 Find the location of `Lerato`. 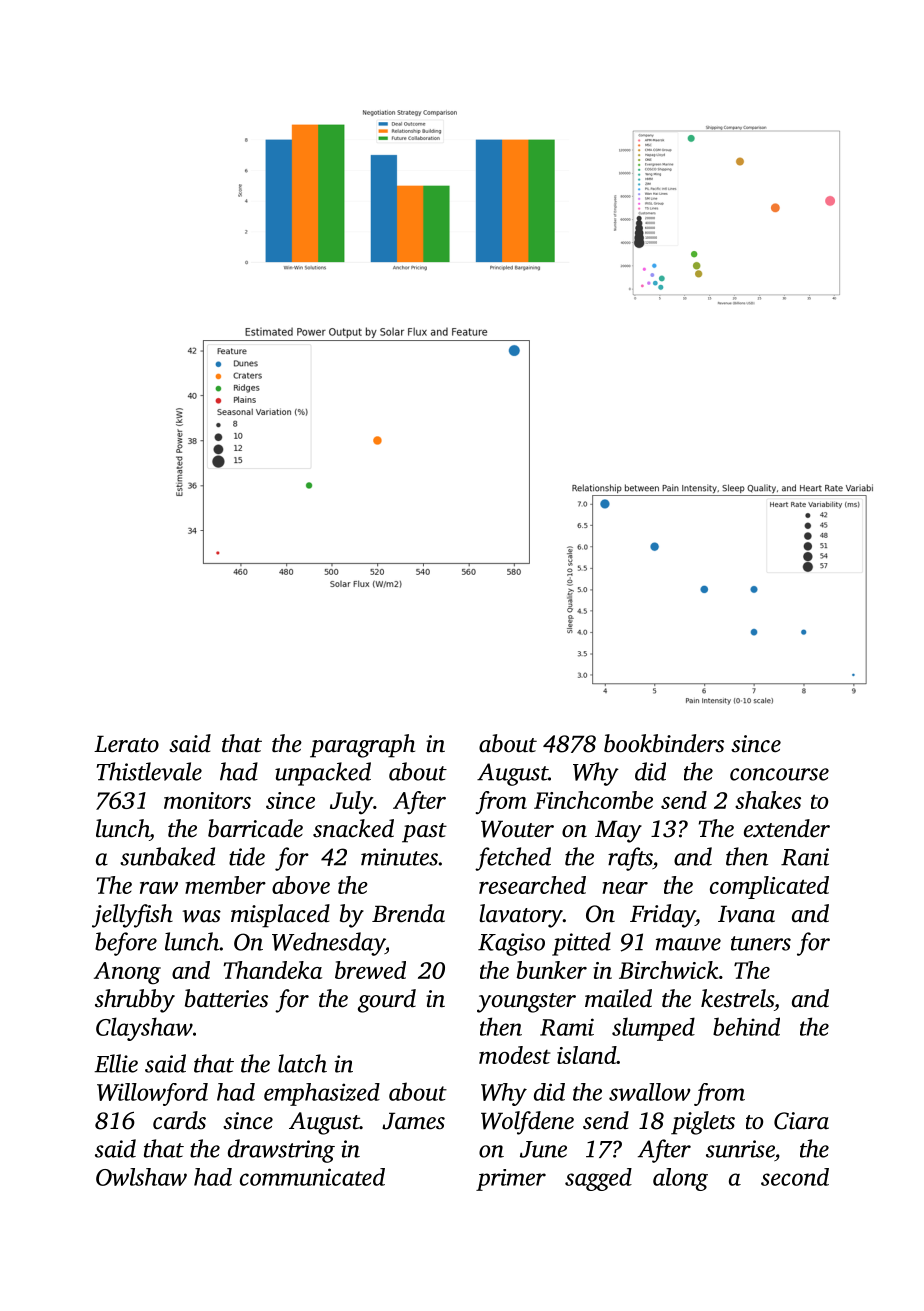

Lerato is located at coordinates (126, 744).
